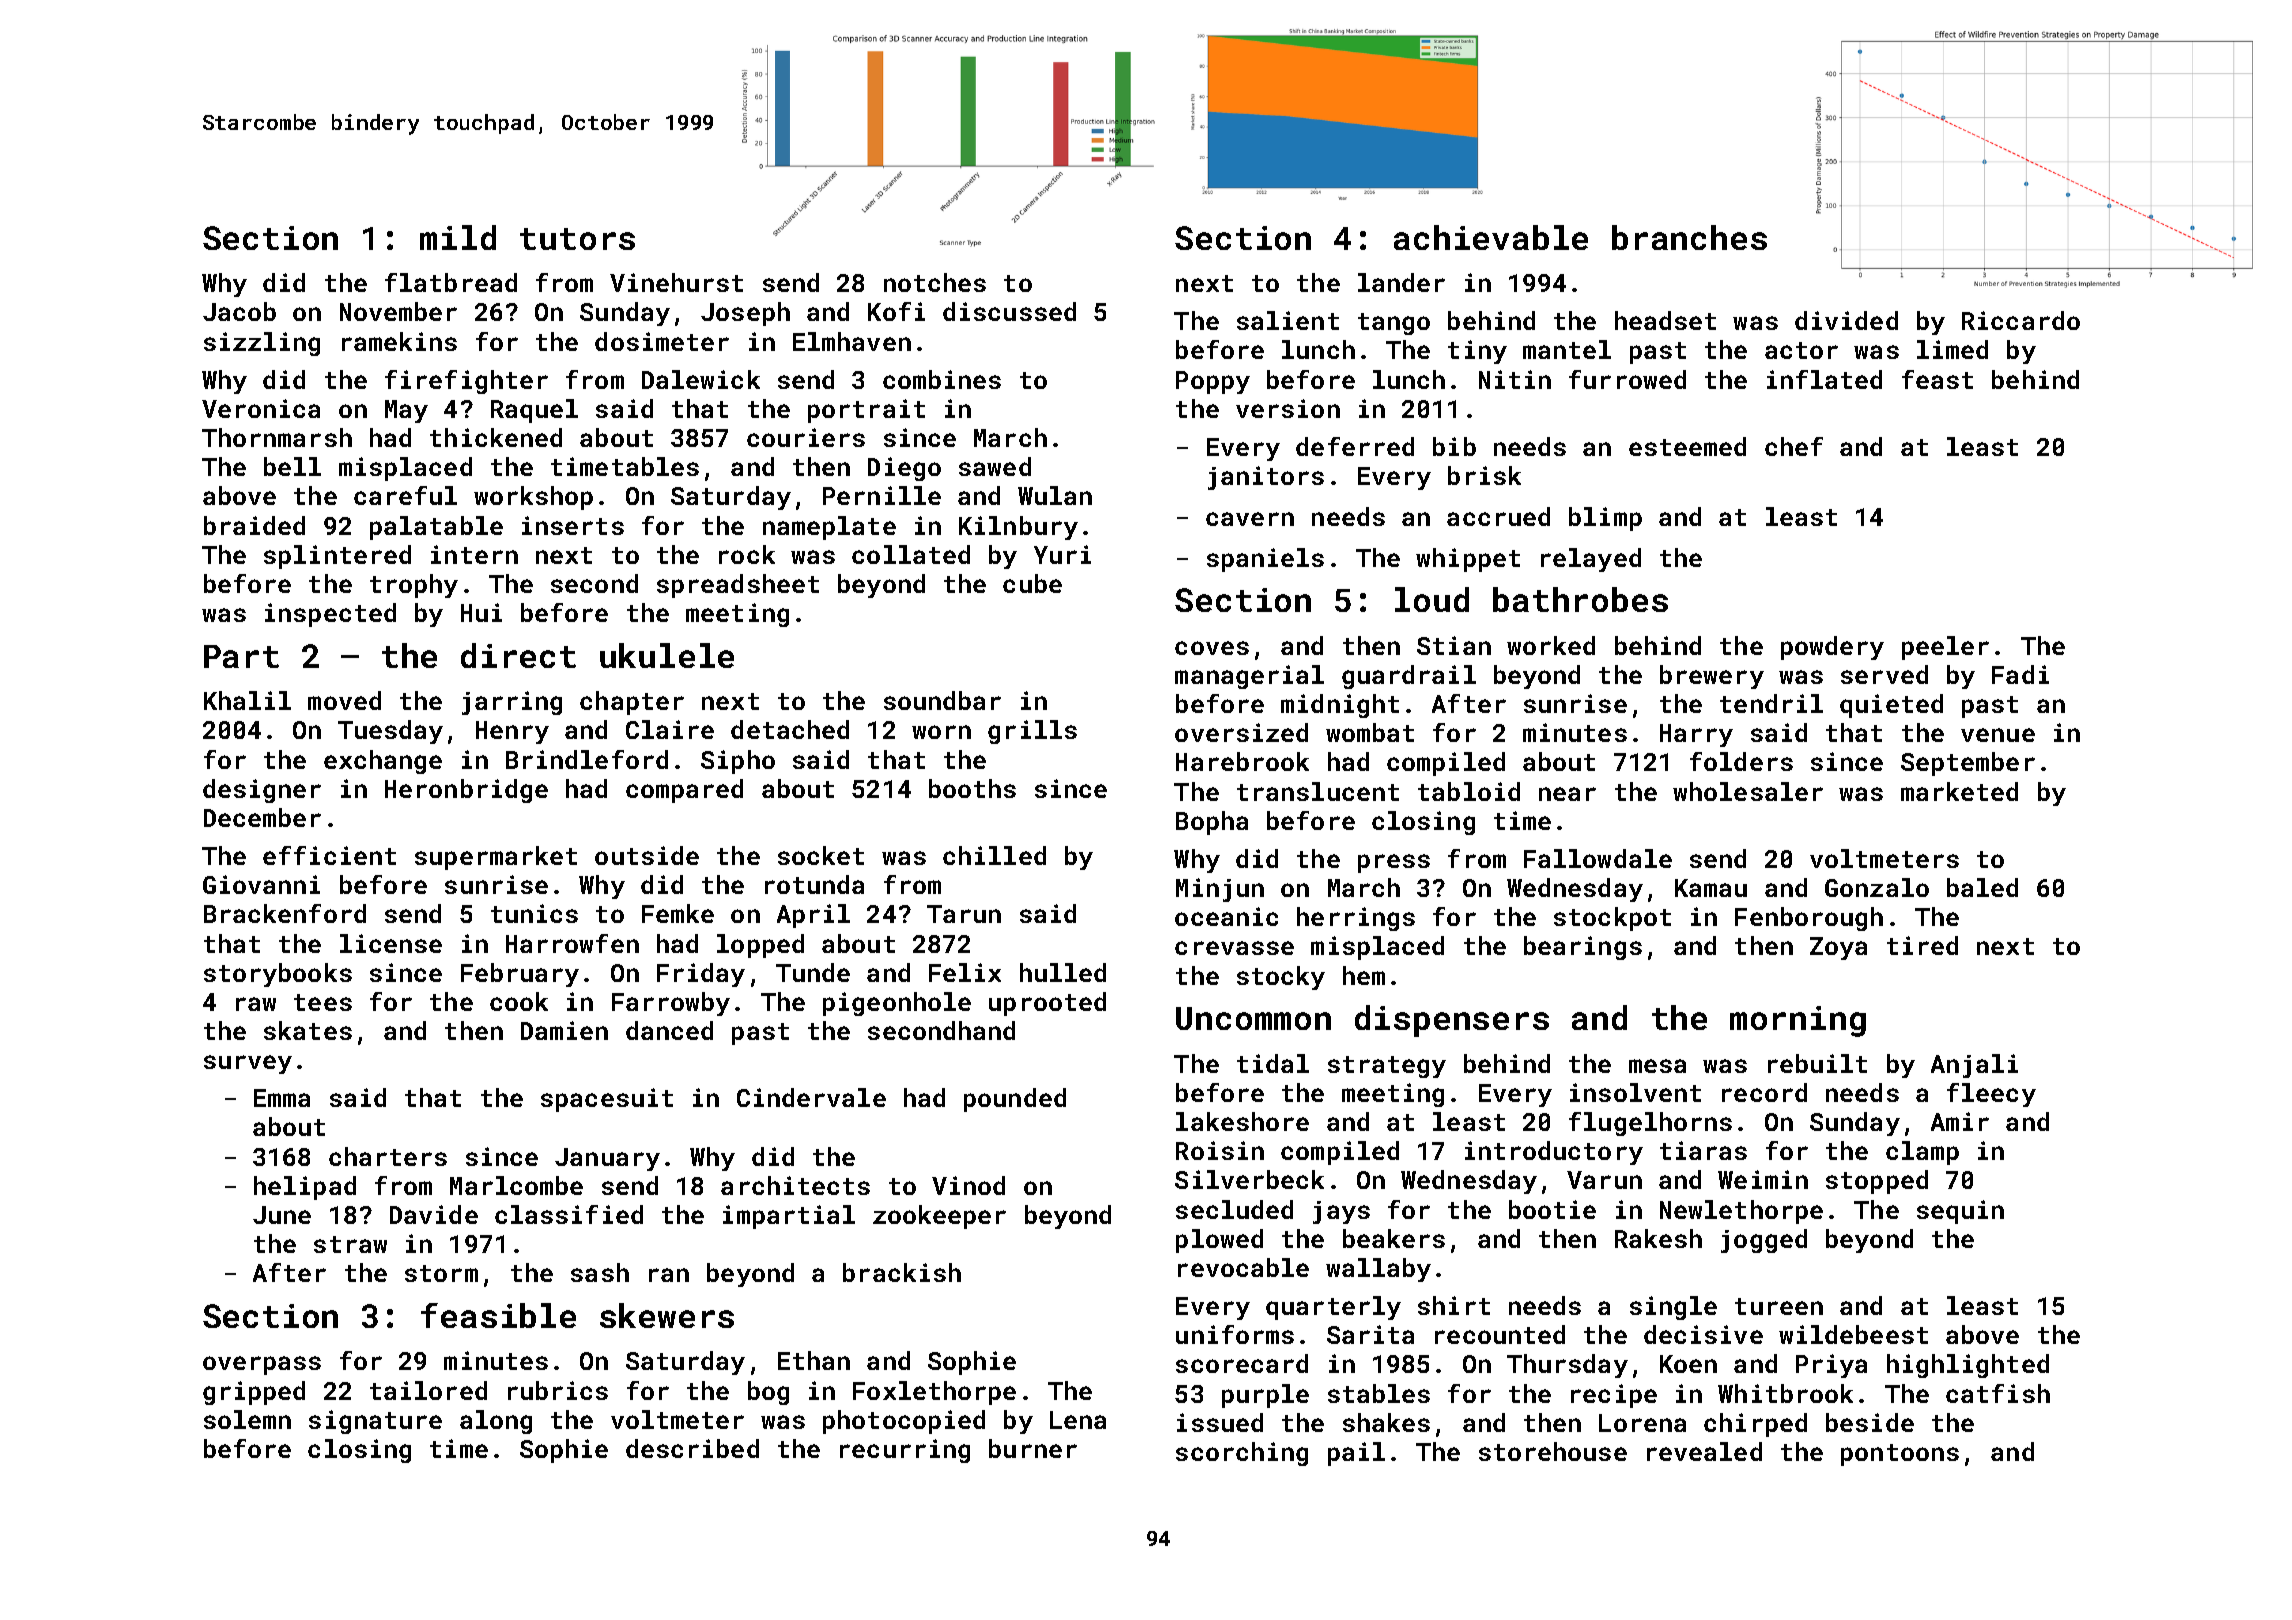 The width and height of the document is (2292, 1620). Describe the element at coordinates (1242, 761) in the document. I see `Harebrook` at that location.
